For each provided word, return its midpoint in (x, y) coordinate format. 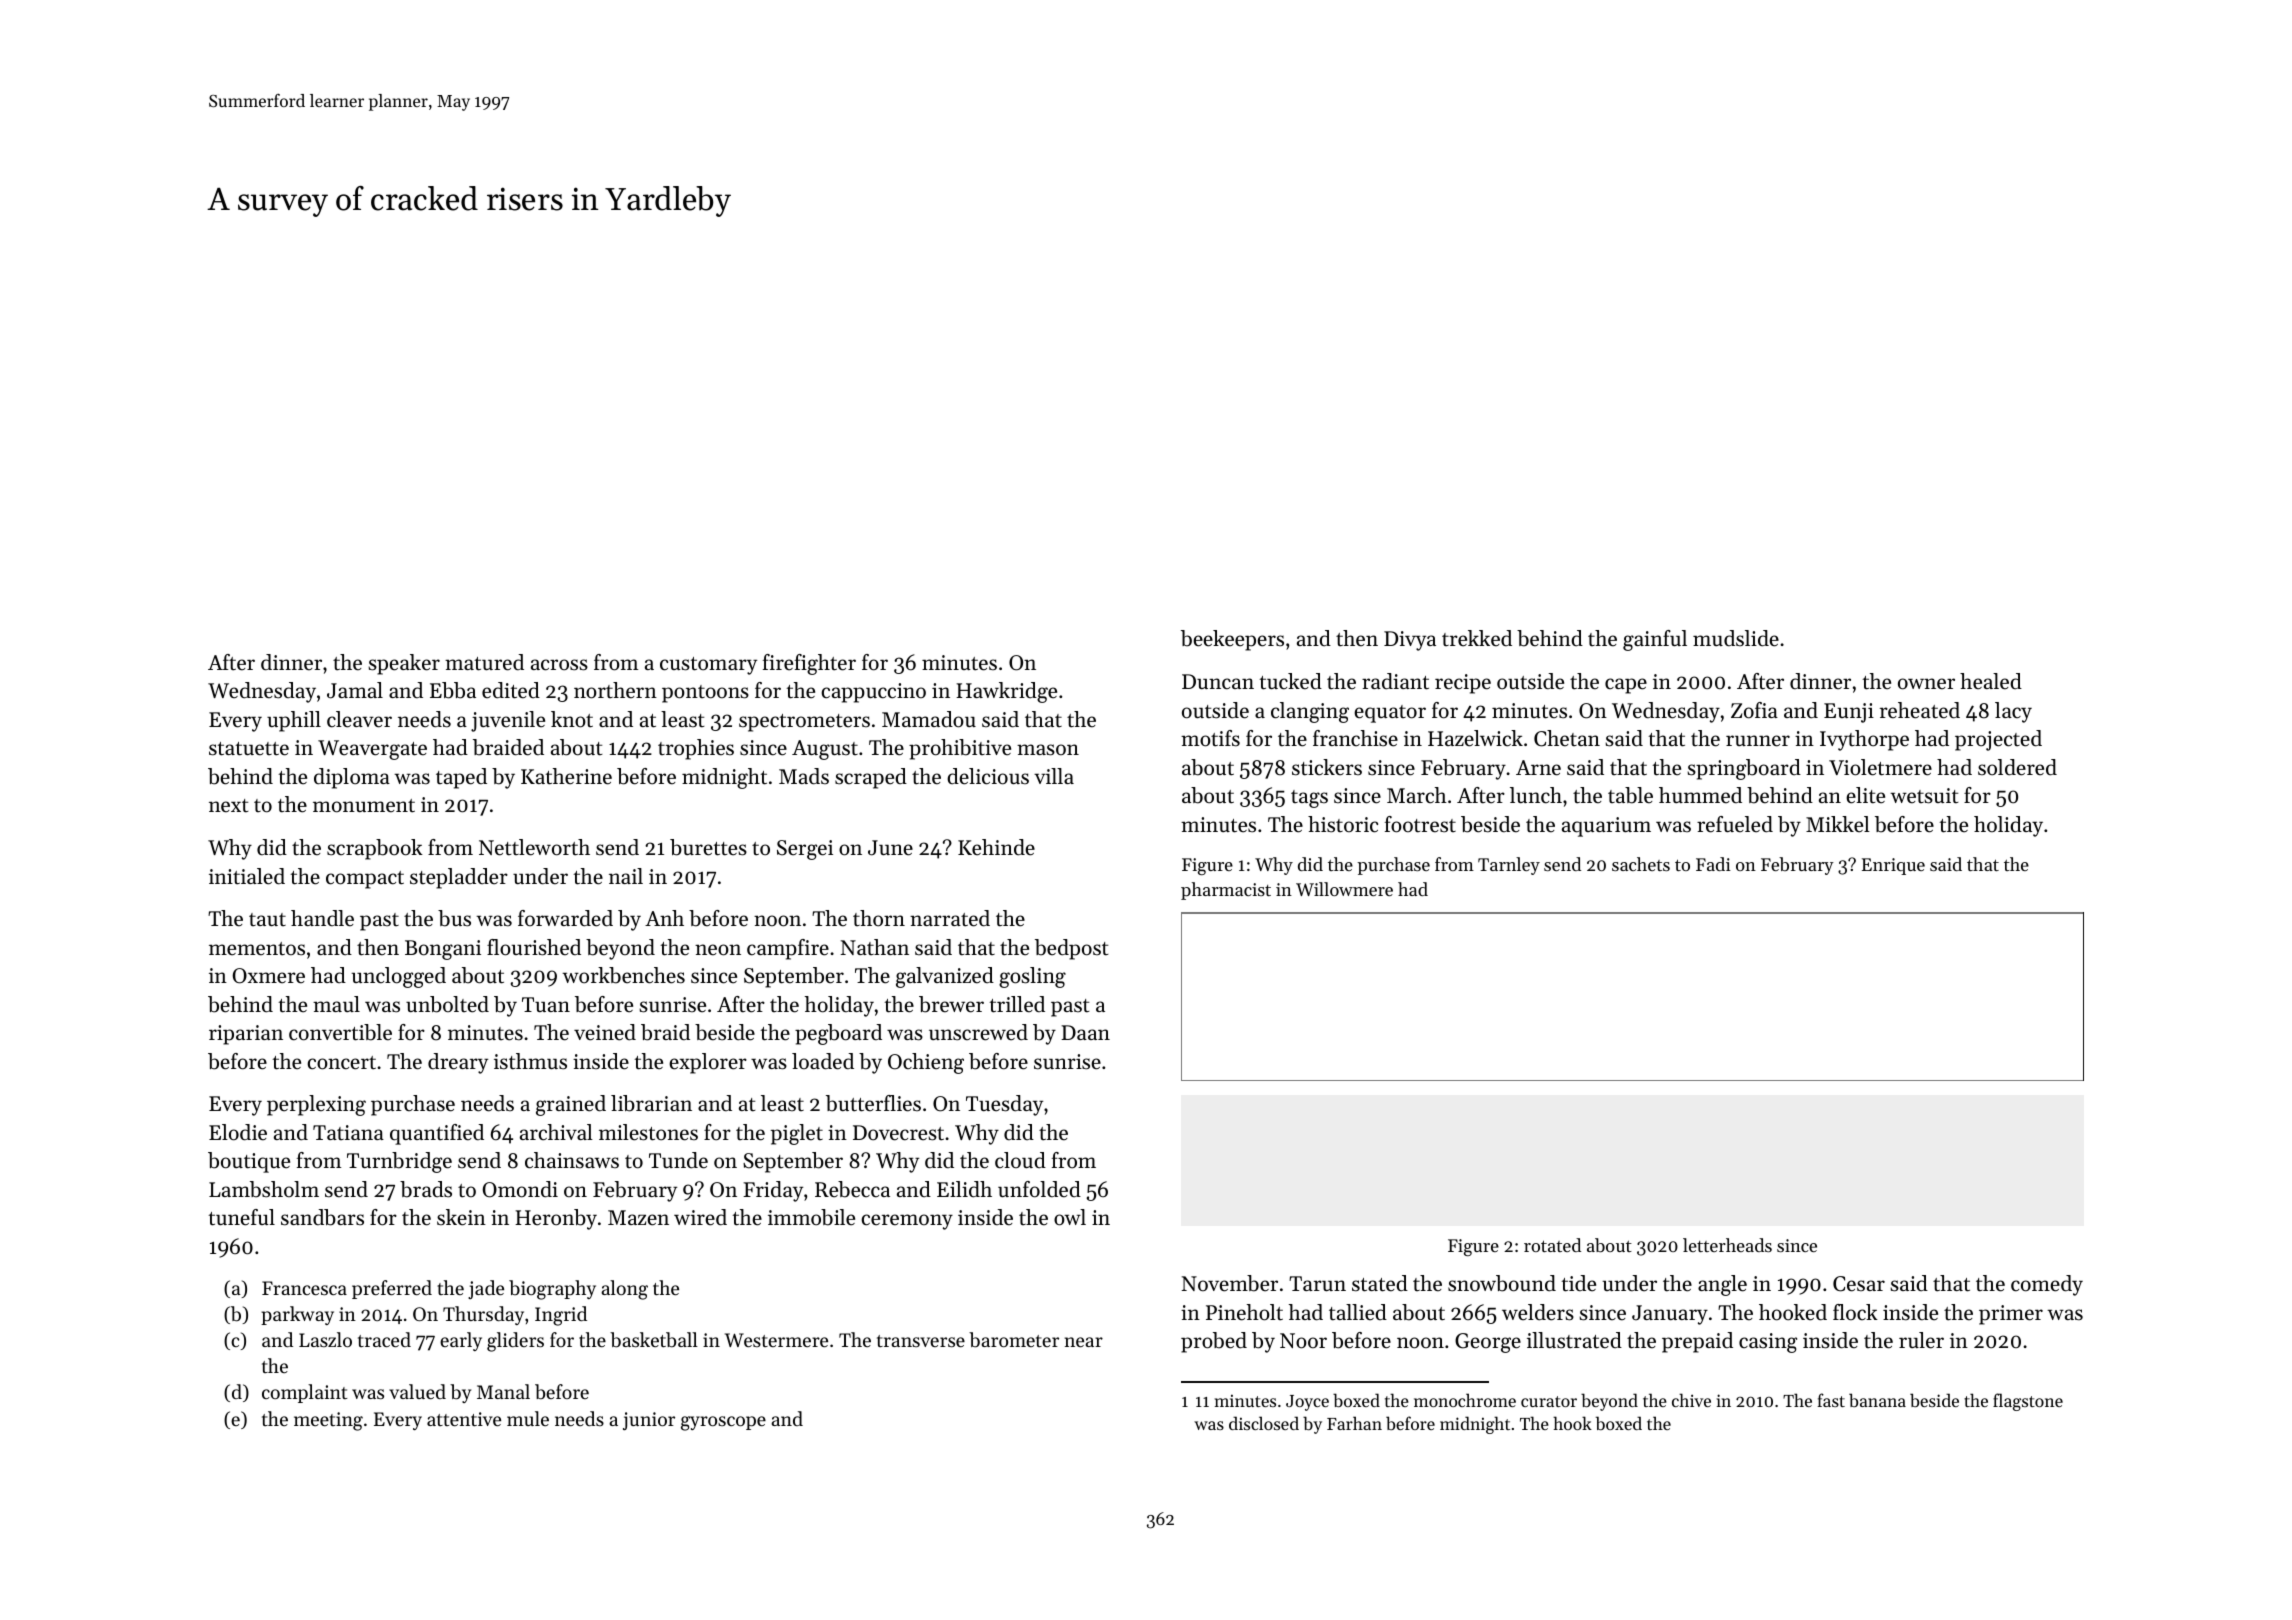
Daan (1085, 1032)
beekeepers (1232, 640)
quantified (437, 1134)
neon (718, 950)
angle (1722, 1285)
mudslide (1736, 638)
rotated (1552, 1245)
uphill (294, 721)
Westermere (776, 1340)
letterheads (1727, 1245)
